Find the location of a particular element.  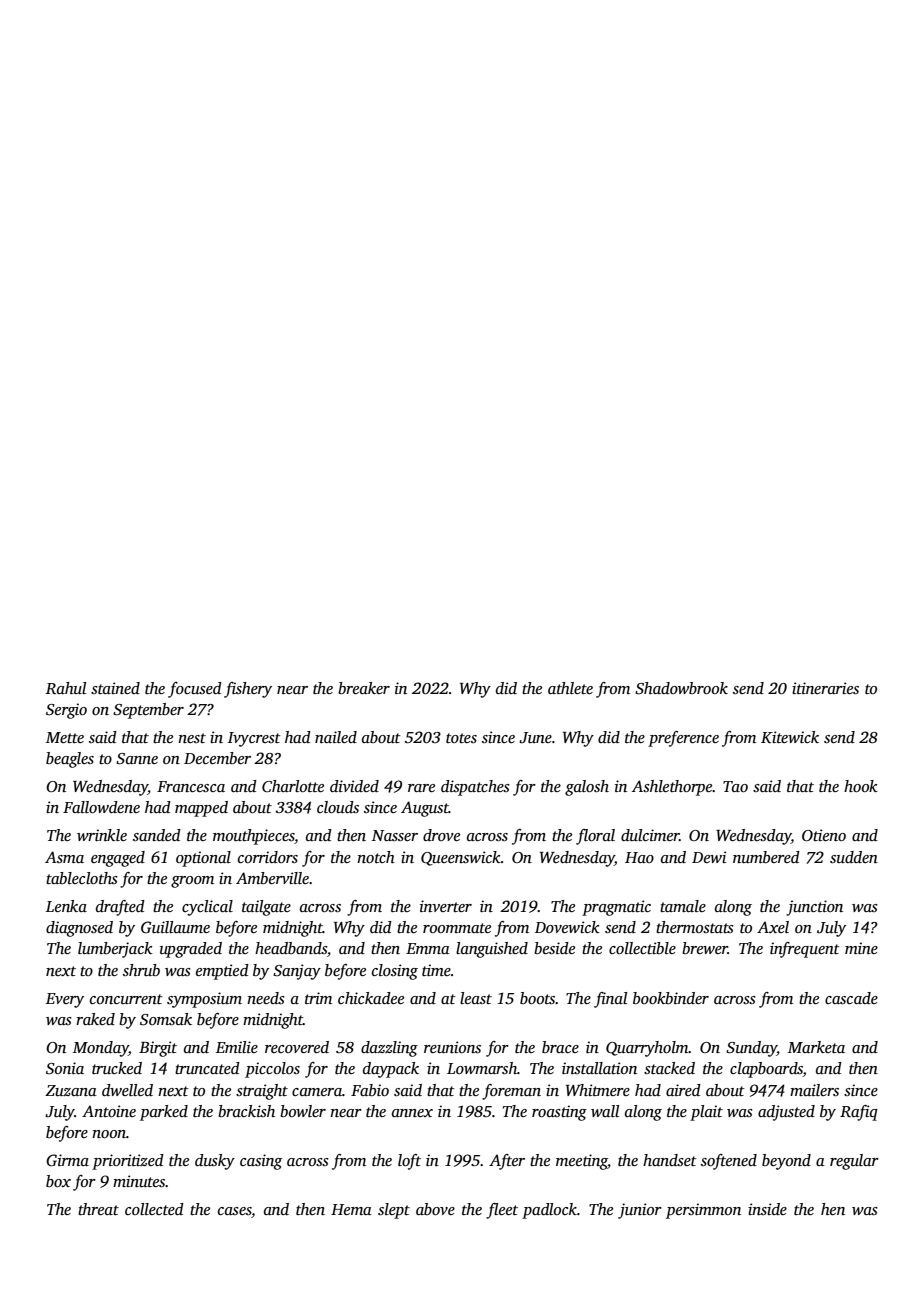

foreman is located at coordinates (511, 1092).
